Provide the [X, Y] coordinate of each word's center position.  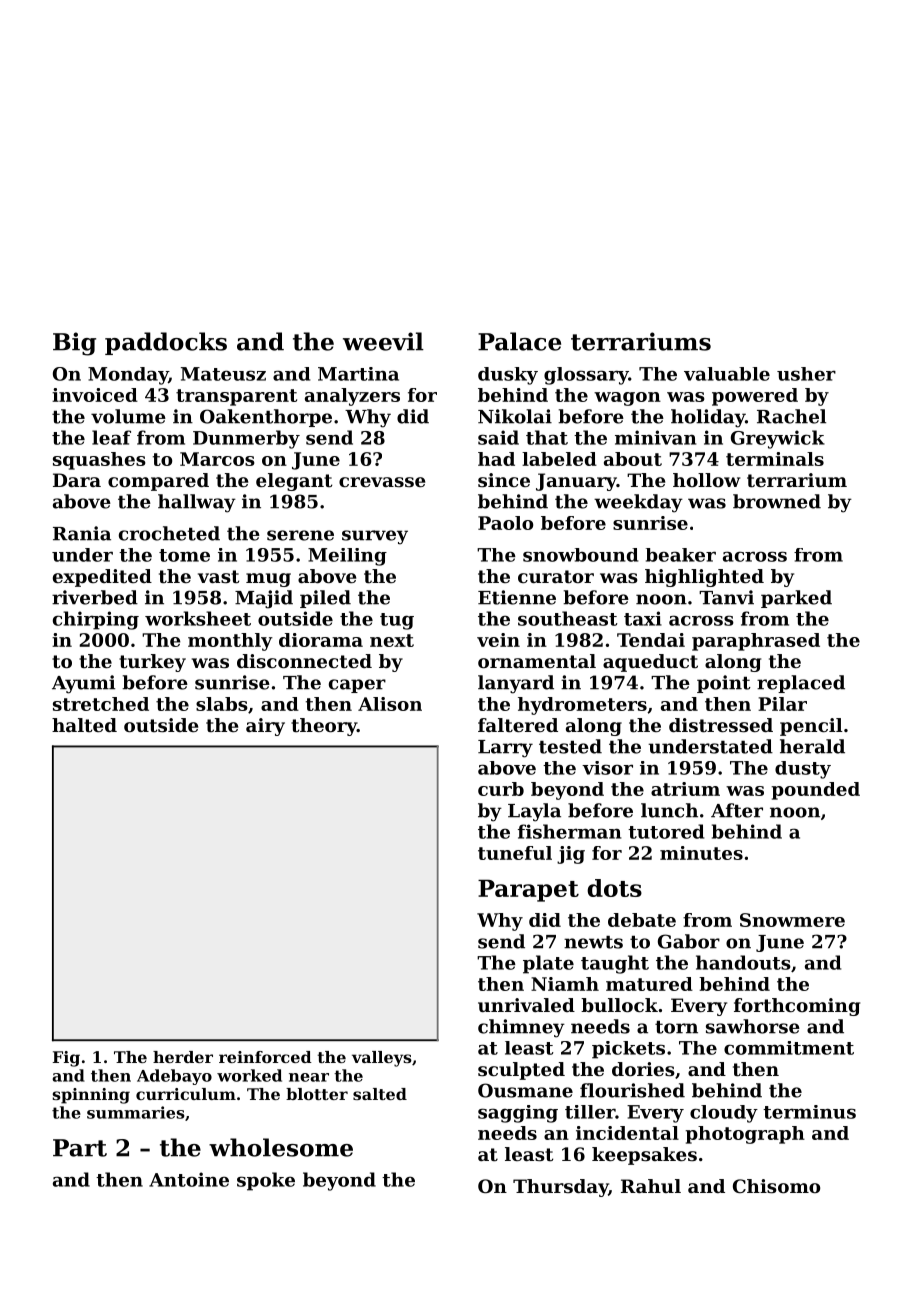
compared [158, 482]
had [496, 459]
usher [806, 374]
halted [84, 725]
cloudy [724, 1114]
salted [380, 1094]
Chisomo [776, 1186]
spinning [91, 1096]
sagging [518, 1114]
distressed [721, 725]
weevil [383, 341]
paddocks [166, 343]
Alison [390, 704]
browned [777, 501]
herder [183, 1057]
